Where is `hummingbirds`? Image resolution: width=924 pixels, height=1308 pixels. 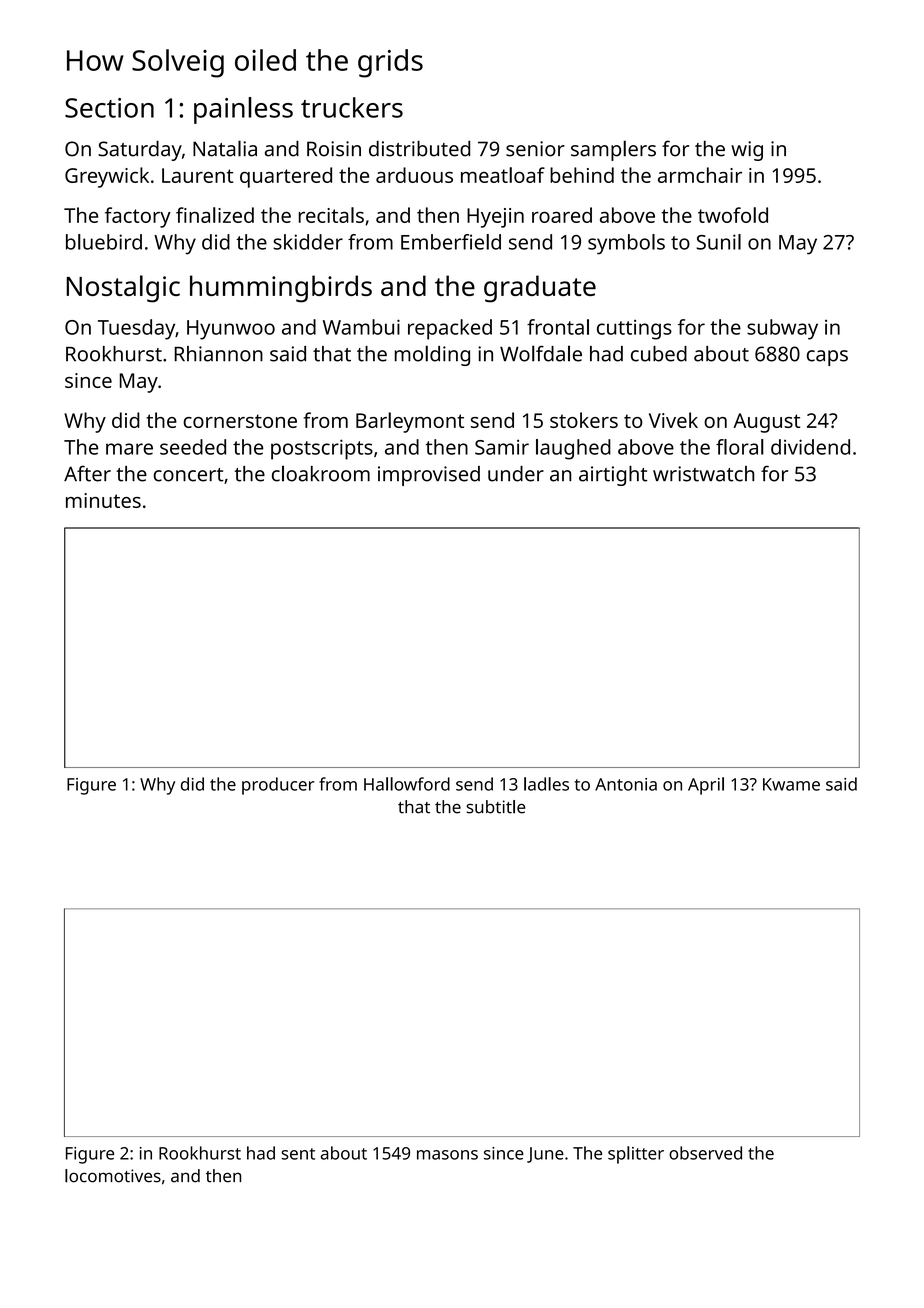
hummingbirds is located at coordinates (281, 289).
